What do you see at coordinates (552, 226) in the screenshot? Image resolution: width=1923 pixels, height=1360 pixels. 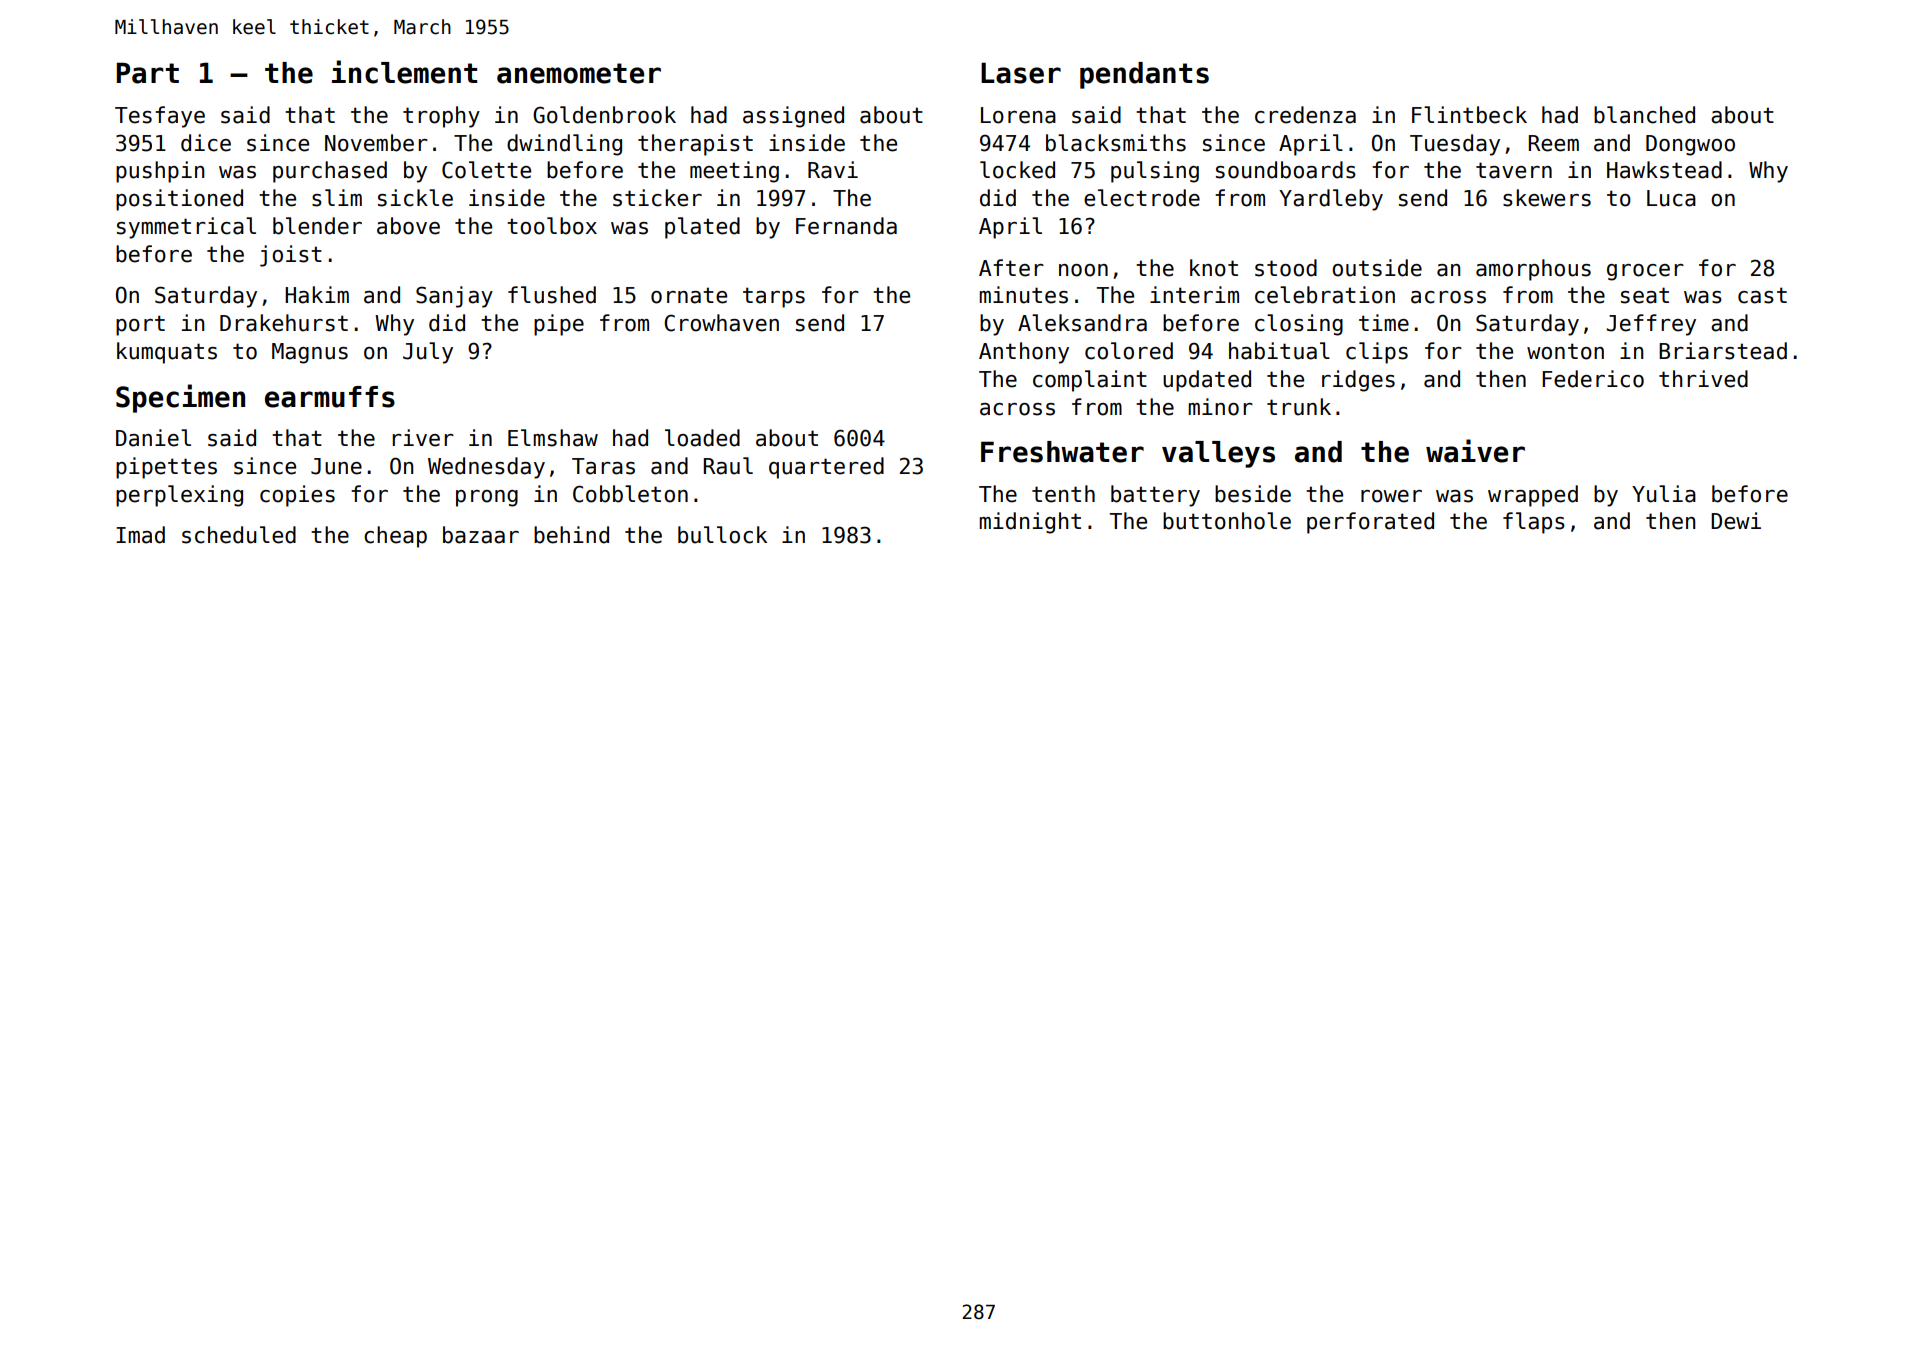 I see `toolbox` at bounding box center [552, 226].
